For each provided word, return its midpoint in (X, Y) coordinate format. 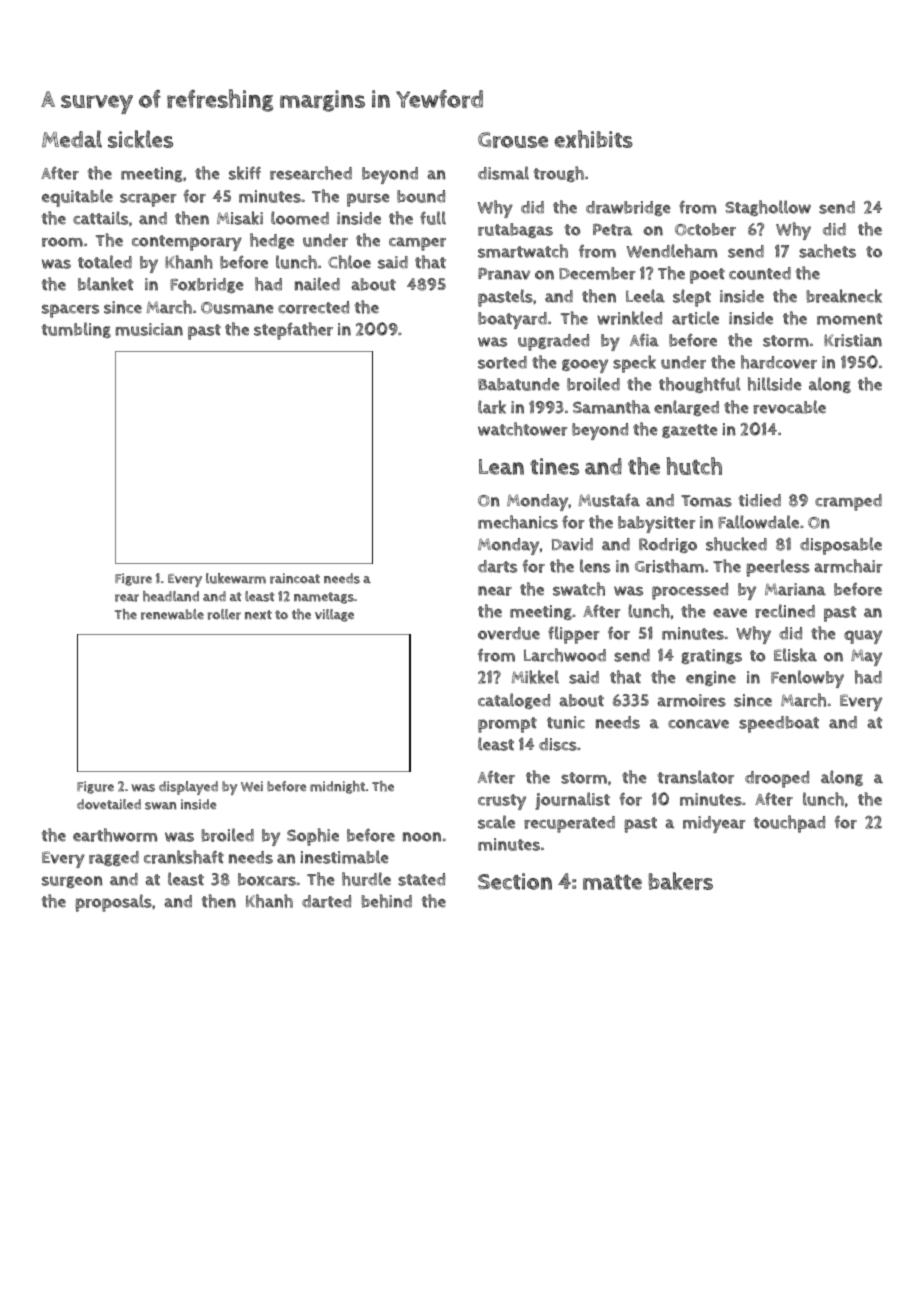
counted (760, 273)
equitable (77, 198)
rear (127, 598)
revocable (789, 407)
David (572, 544)
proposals (113, 903)
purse (368, 200)
